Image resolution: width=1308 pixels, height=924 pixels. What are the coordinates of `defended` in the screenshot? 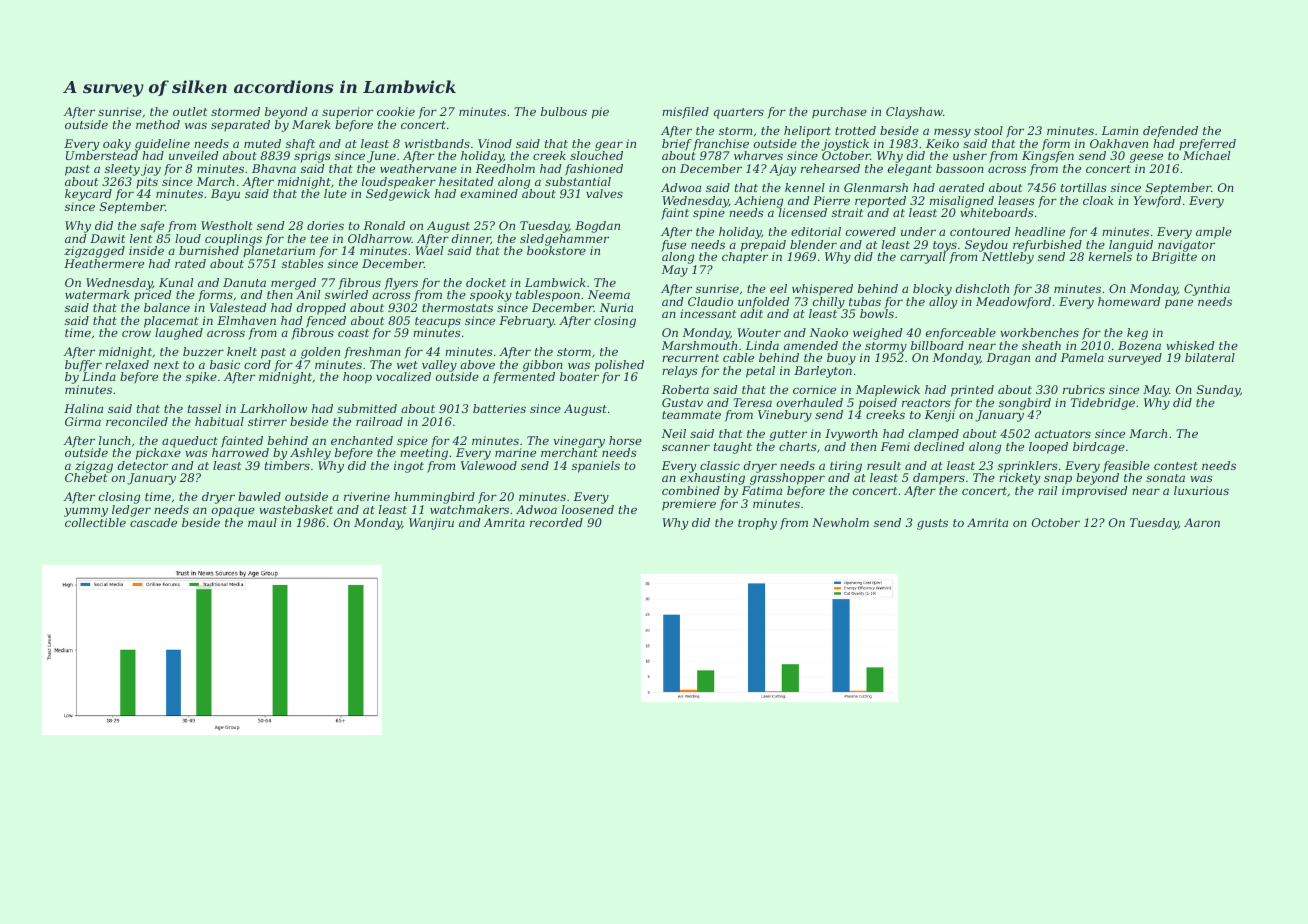 It's located at (1170, 132).
